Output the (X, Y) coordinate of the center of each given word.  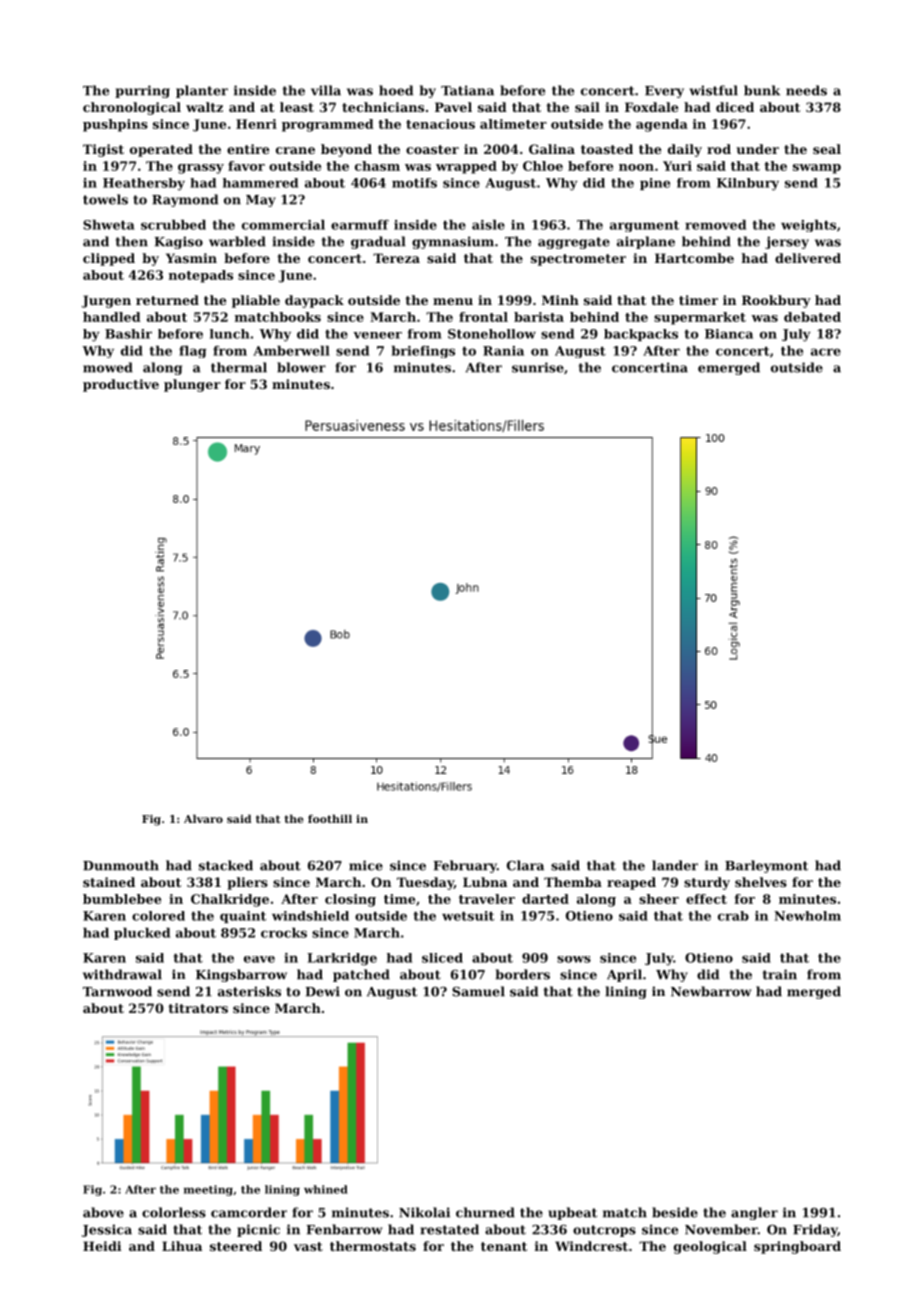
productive (121, 385)
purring (142, 91)
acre (826, 352)
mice (366, 865)
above (103, 1212)
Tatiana (467, 90)
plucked (142, 934)
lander (675, 865)
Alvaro (203, 818)
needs (806, 90)
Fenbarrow (344, 1229)
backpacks (641, 335)
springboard (797, 1247)
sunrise (538, 367)
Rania (503, 351)
